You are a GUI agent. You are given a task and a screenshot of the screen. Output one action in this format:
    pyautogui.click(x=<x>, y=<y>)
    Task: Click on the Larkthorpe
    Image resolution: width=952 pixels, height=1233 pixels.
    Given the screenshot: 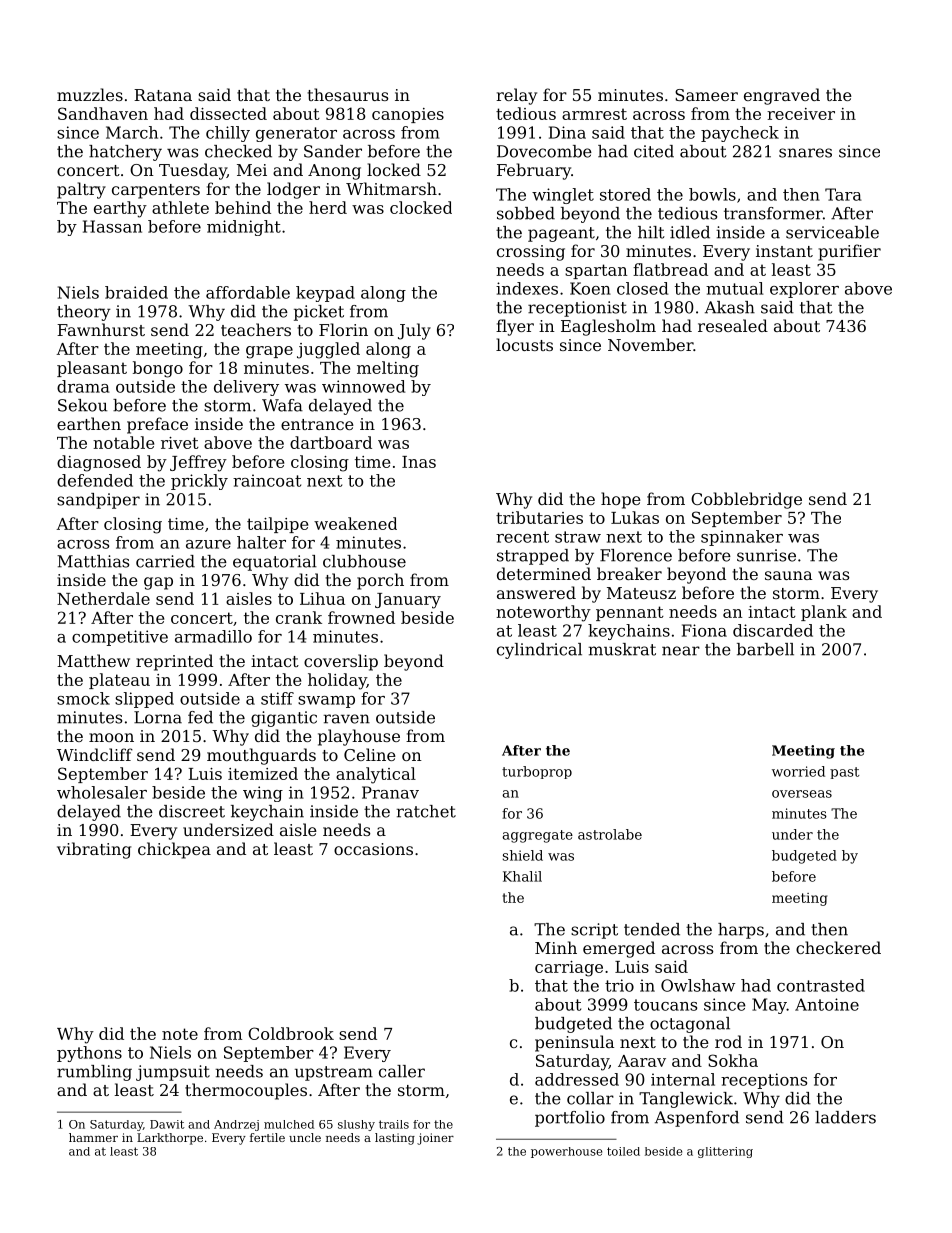 What is the action you would take?
    pyautogui.click(x=170, y=1139)
